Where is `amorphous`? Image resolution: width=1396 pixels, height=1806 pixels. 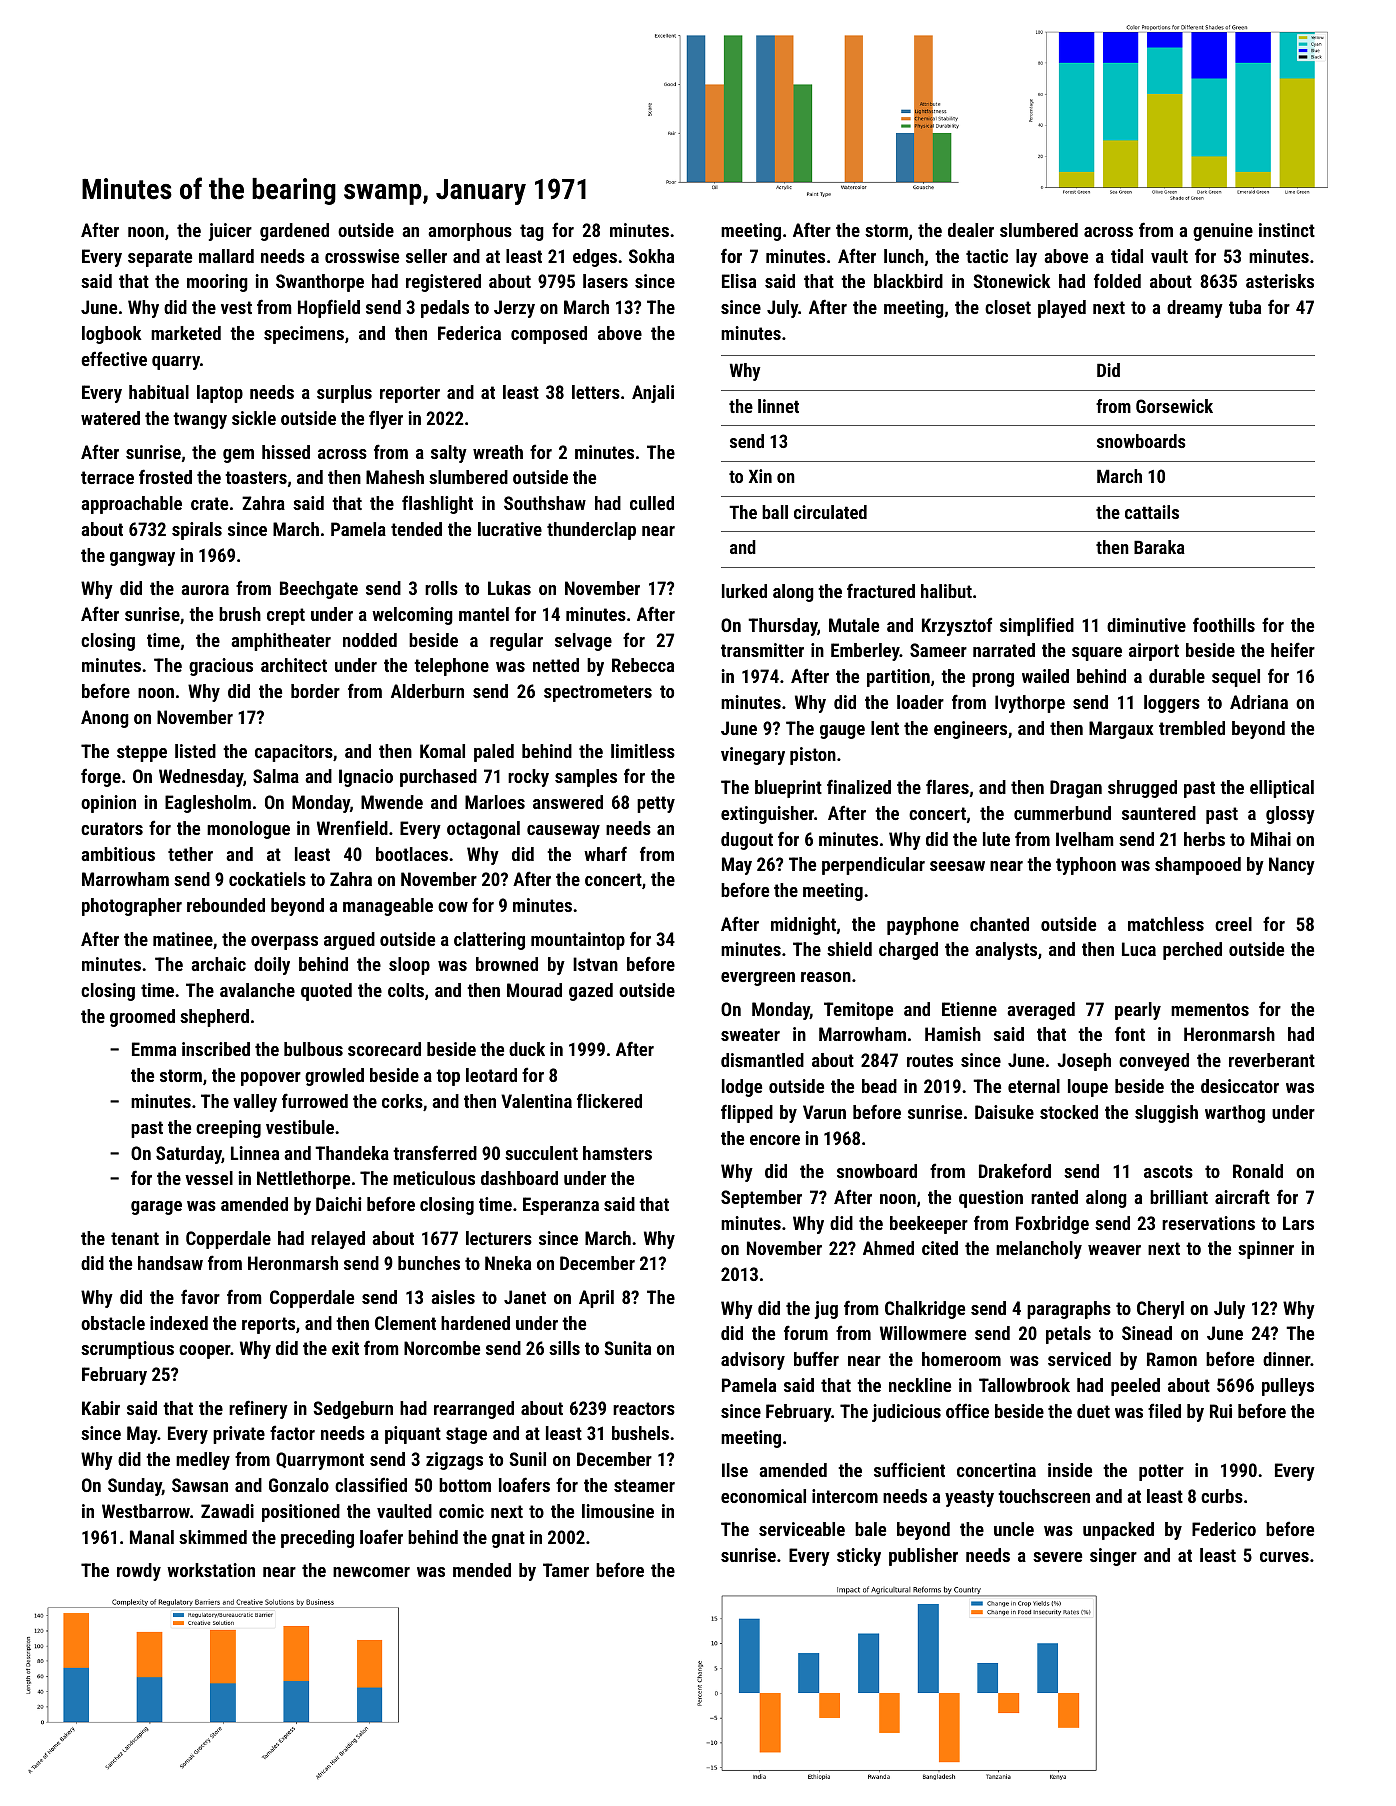 amorphous is located at coordinates (470, 232).
